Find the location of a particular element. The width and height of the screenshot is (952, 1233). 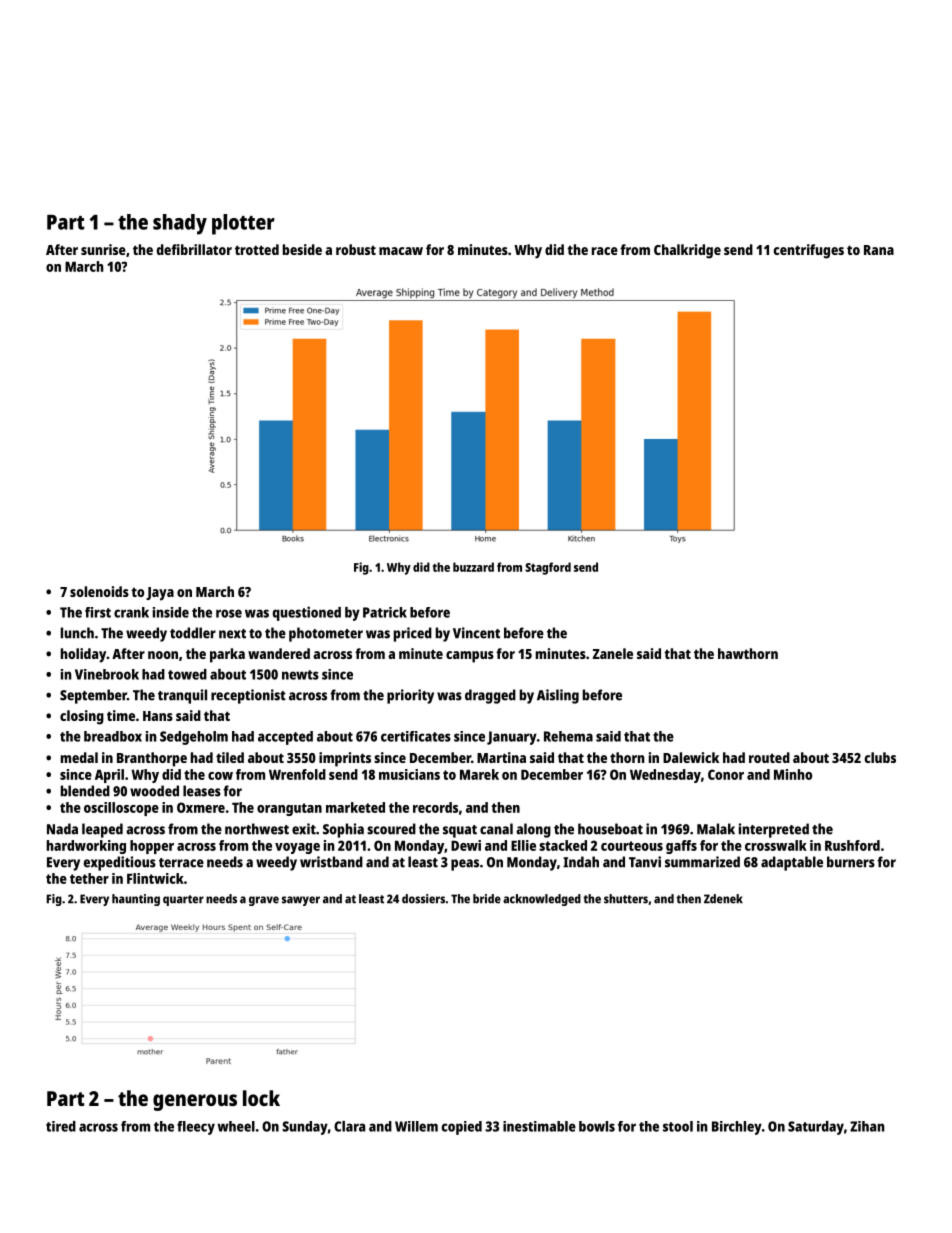

certificates is located at coordinates (416, 736).
